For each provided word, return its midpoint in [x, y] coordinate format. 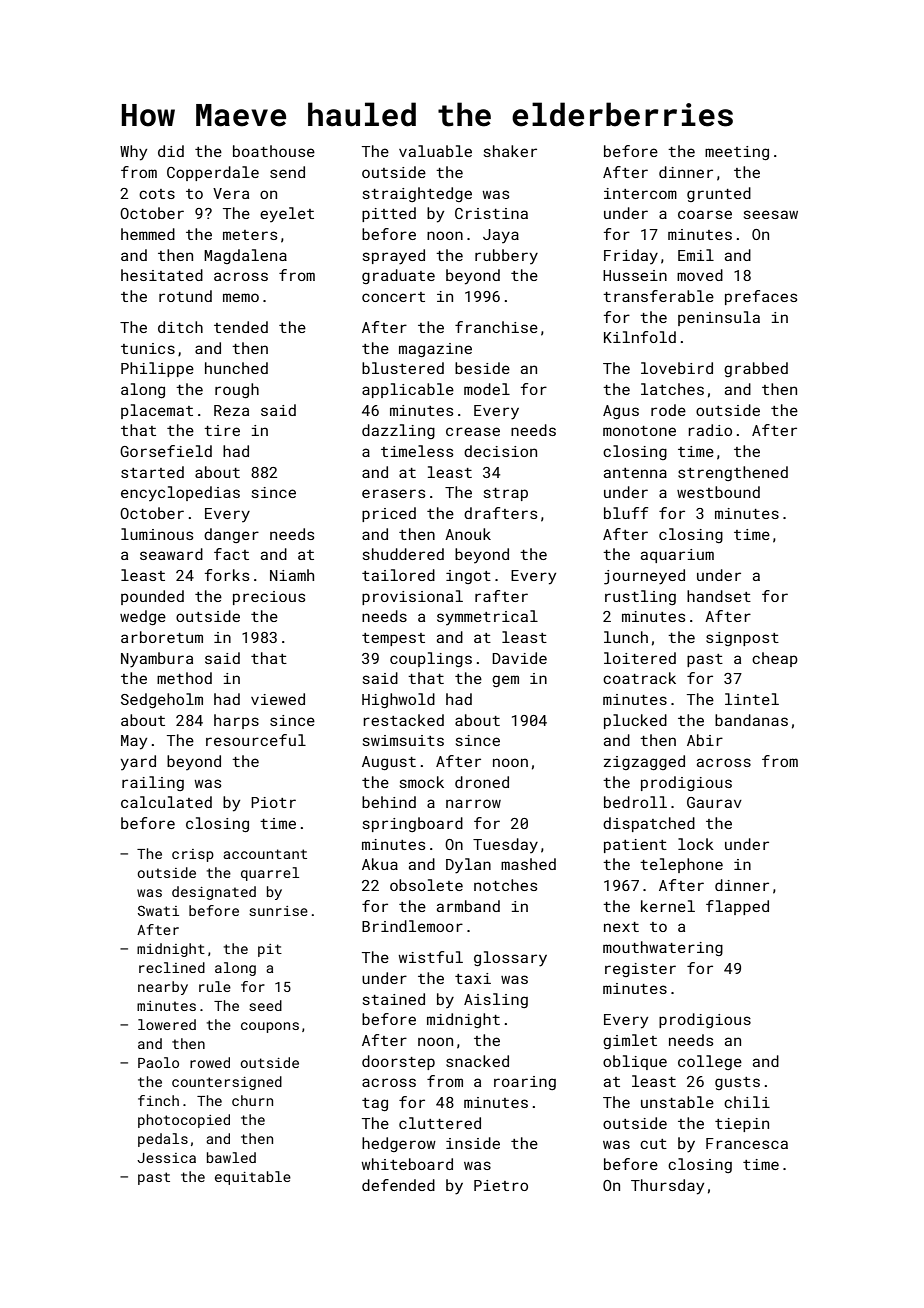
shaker [510, 151]
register [640, 970]
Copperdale [213, 173]
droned [482, 782]
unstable [677, 1102]
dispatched [649, 824]
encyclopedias [180, 493]
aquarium [677, 556]
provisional [412, 597]
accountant [265, 854]
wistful [430, 957]
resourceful [256, 740]
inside [473, 1143]
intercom [640, 193]
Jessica [166, 1158]
